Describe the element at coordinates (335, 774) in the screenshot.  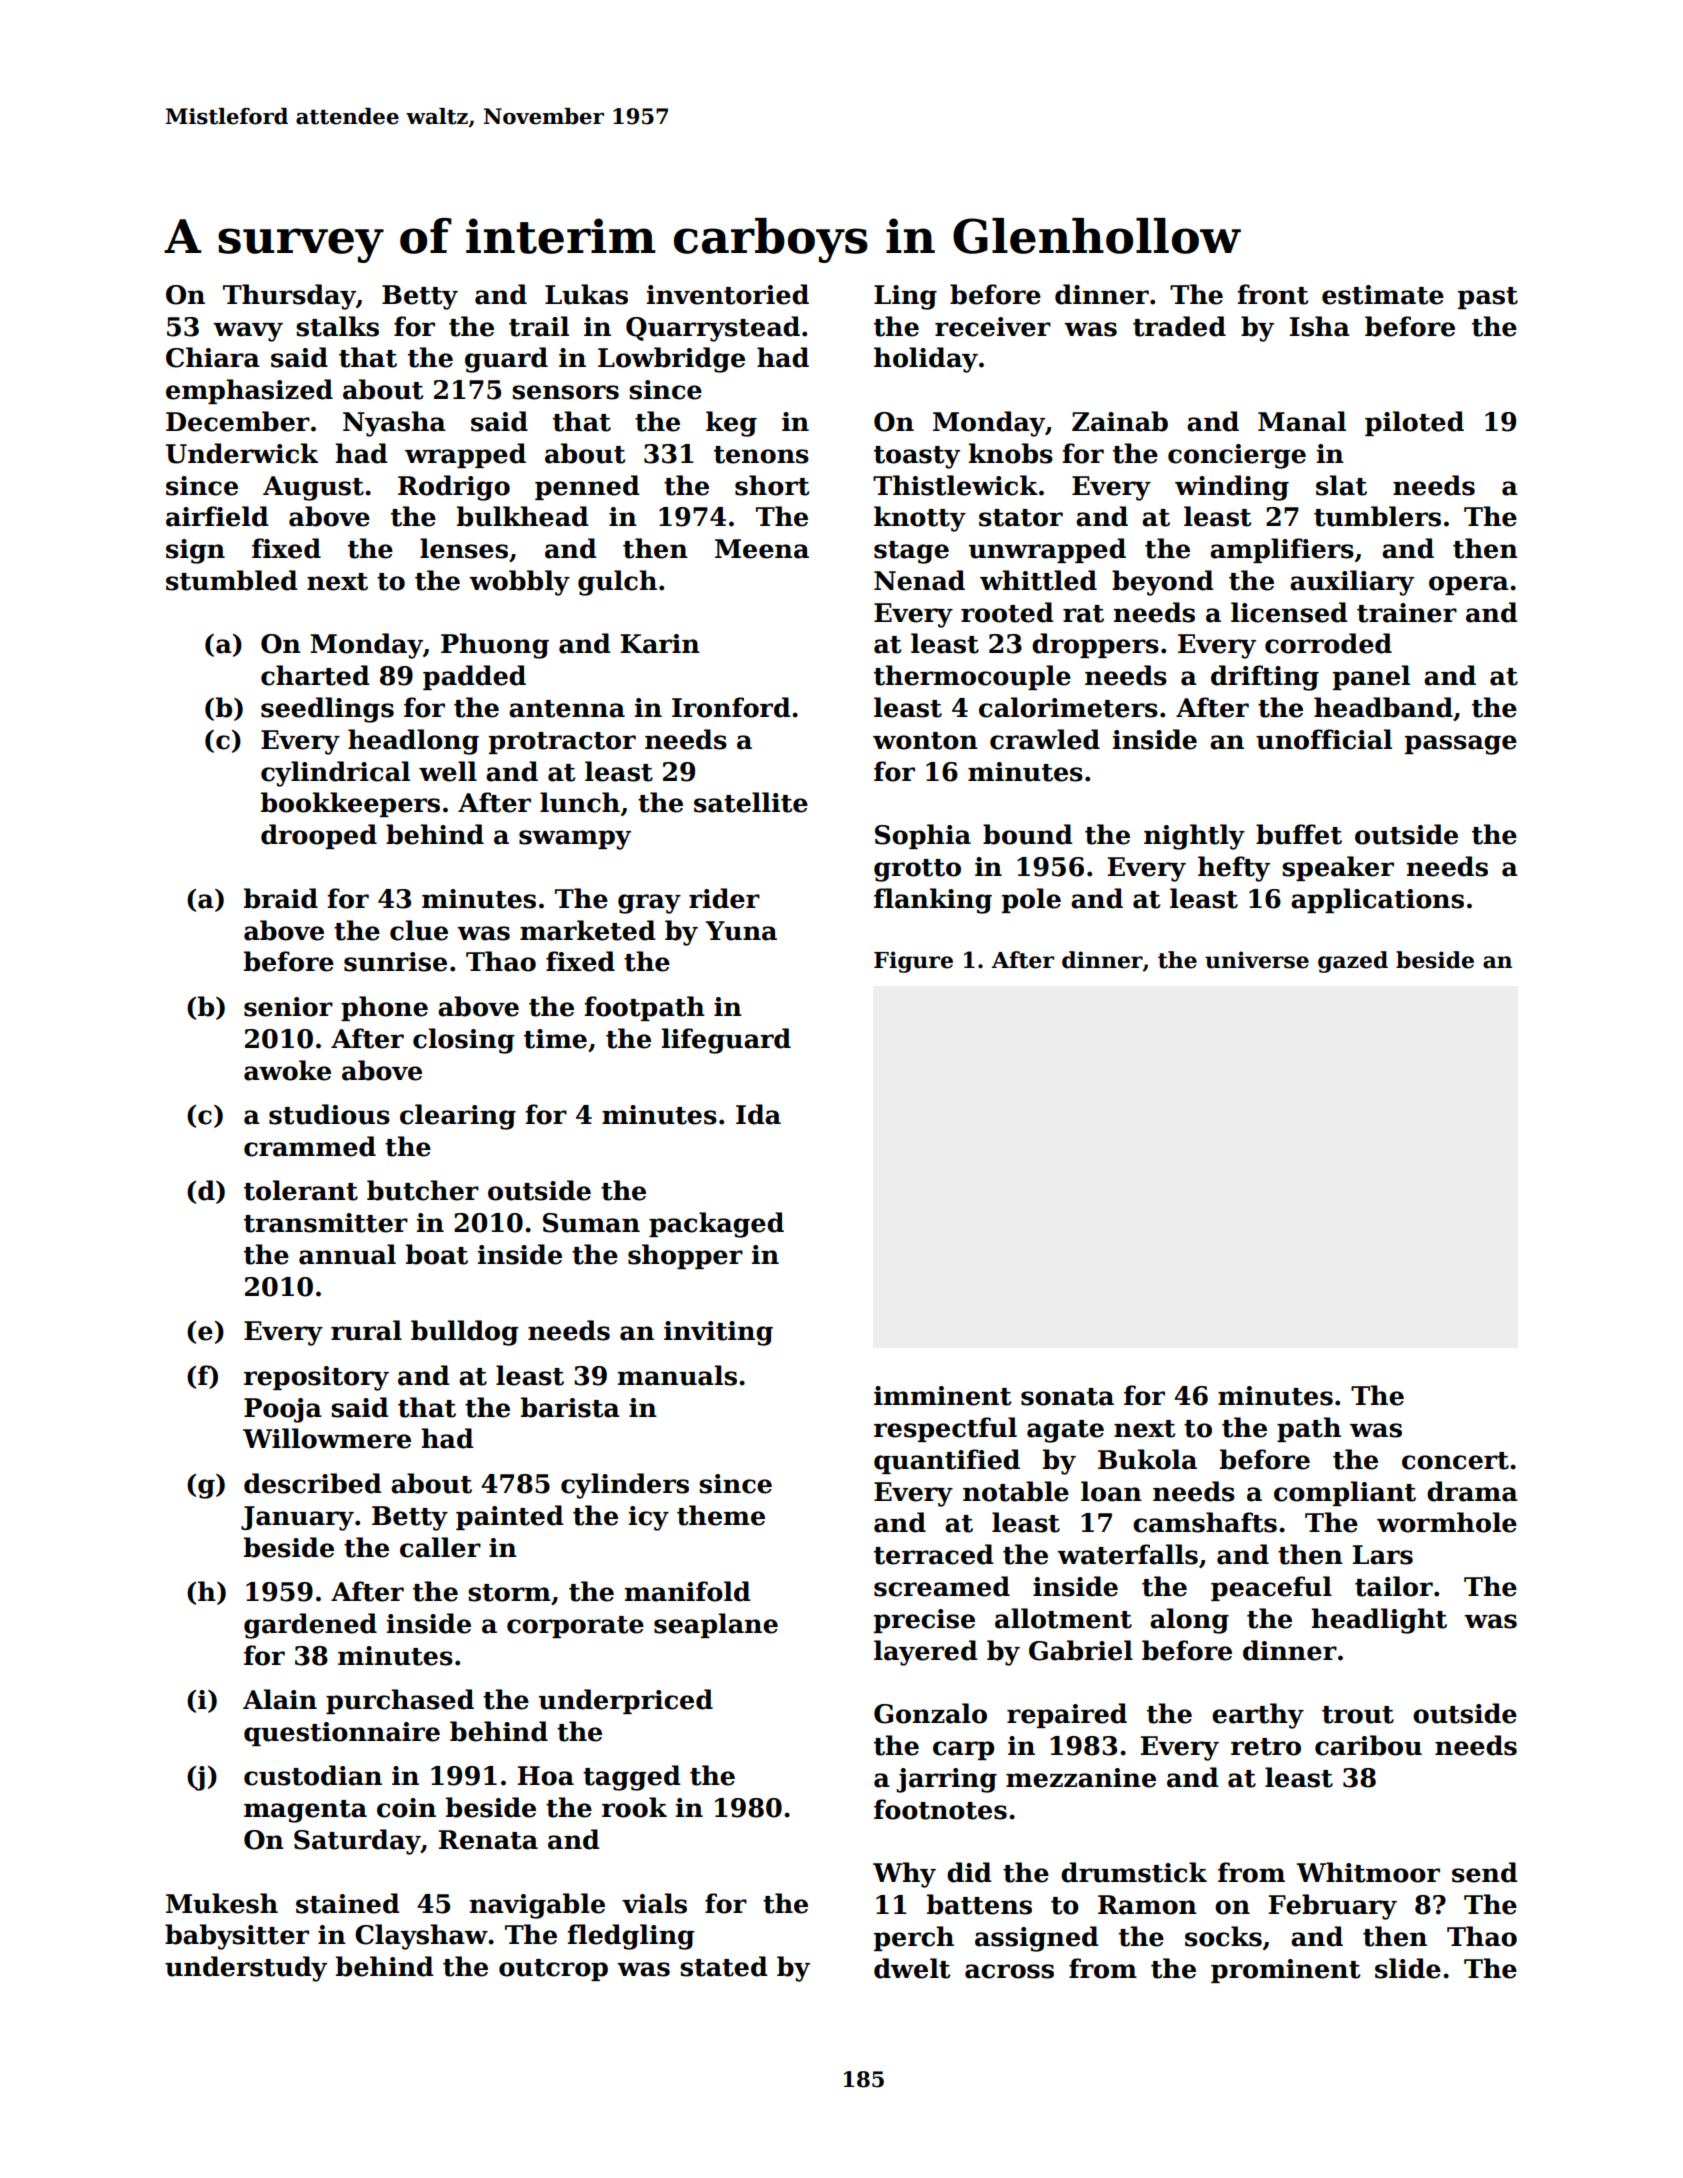
I see `cylindrical` at that location.
